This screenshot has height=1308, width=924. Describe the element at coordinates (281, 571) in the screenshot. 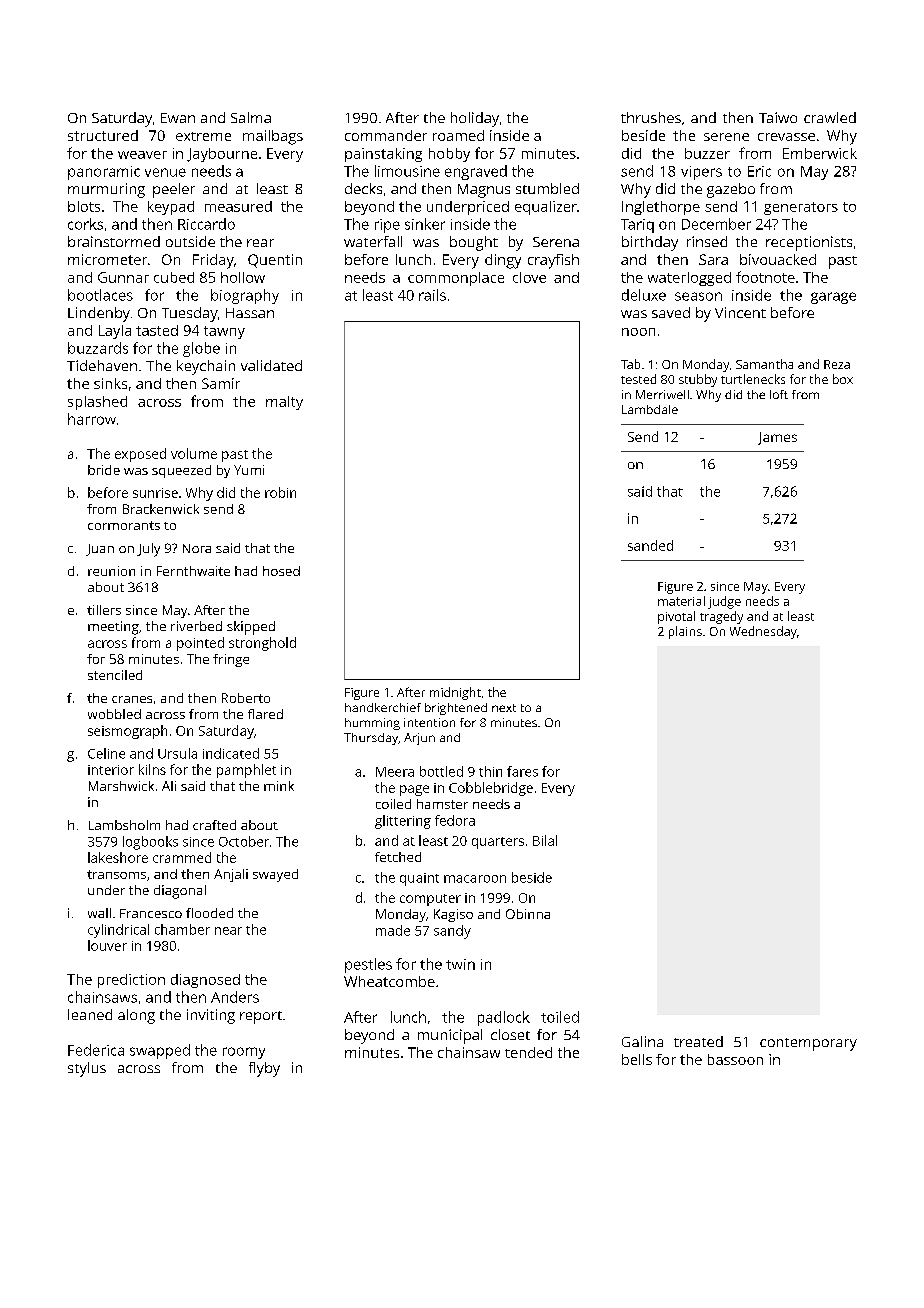

I see `hosed` at that location.
